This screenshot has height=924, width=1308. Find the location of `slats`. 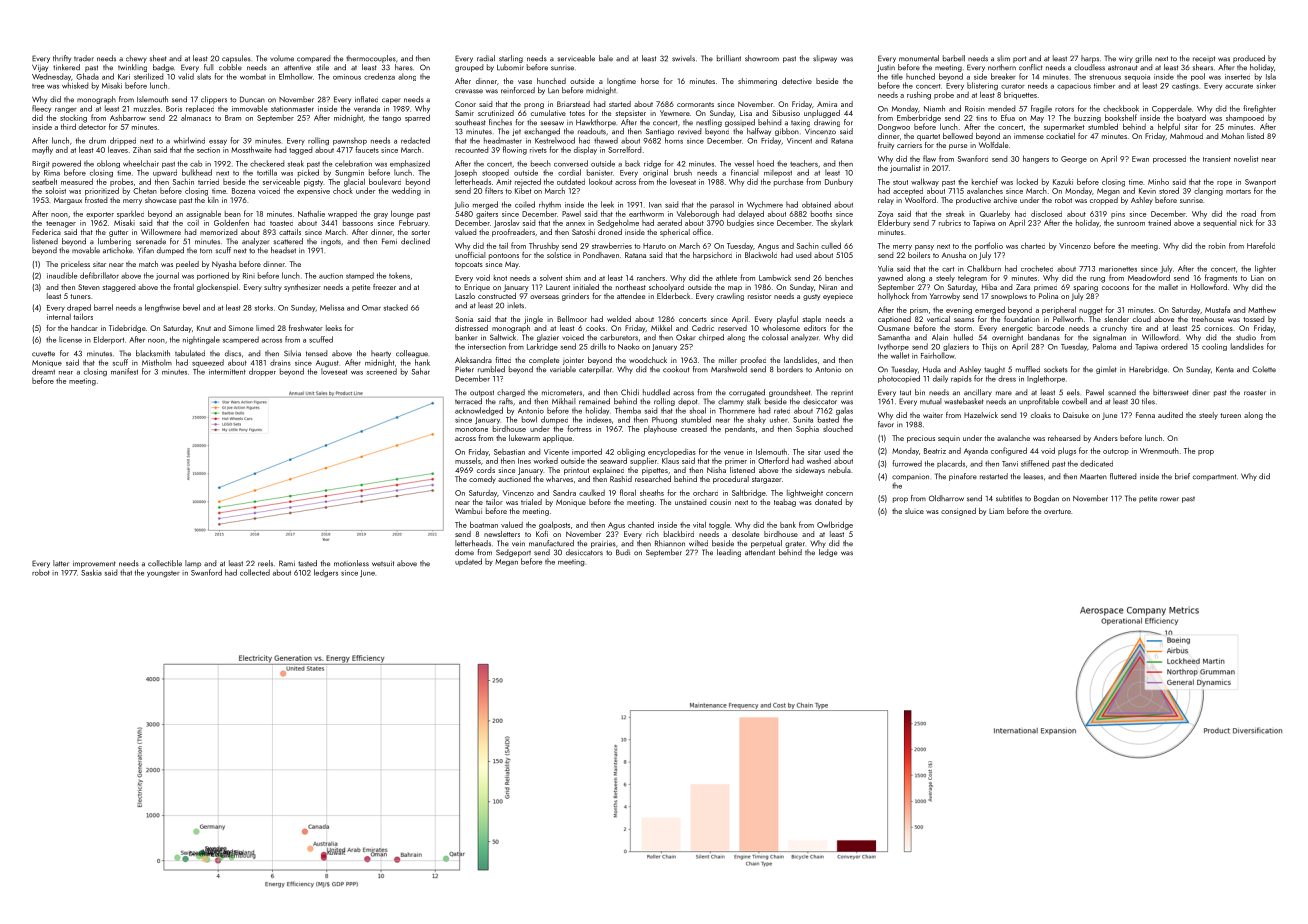

slats is located at coordinates (204, 76).
